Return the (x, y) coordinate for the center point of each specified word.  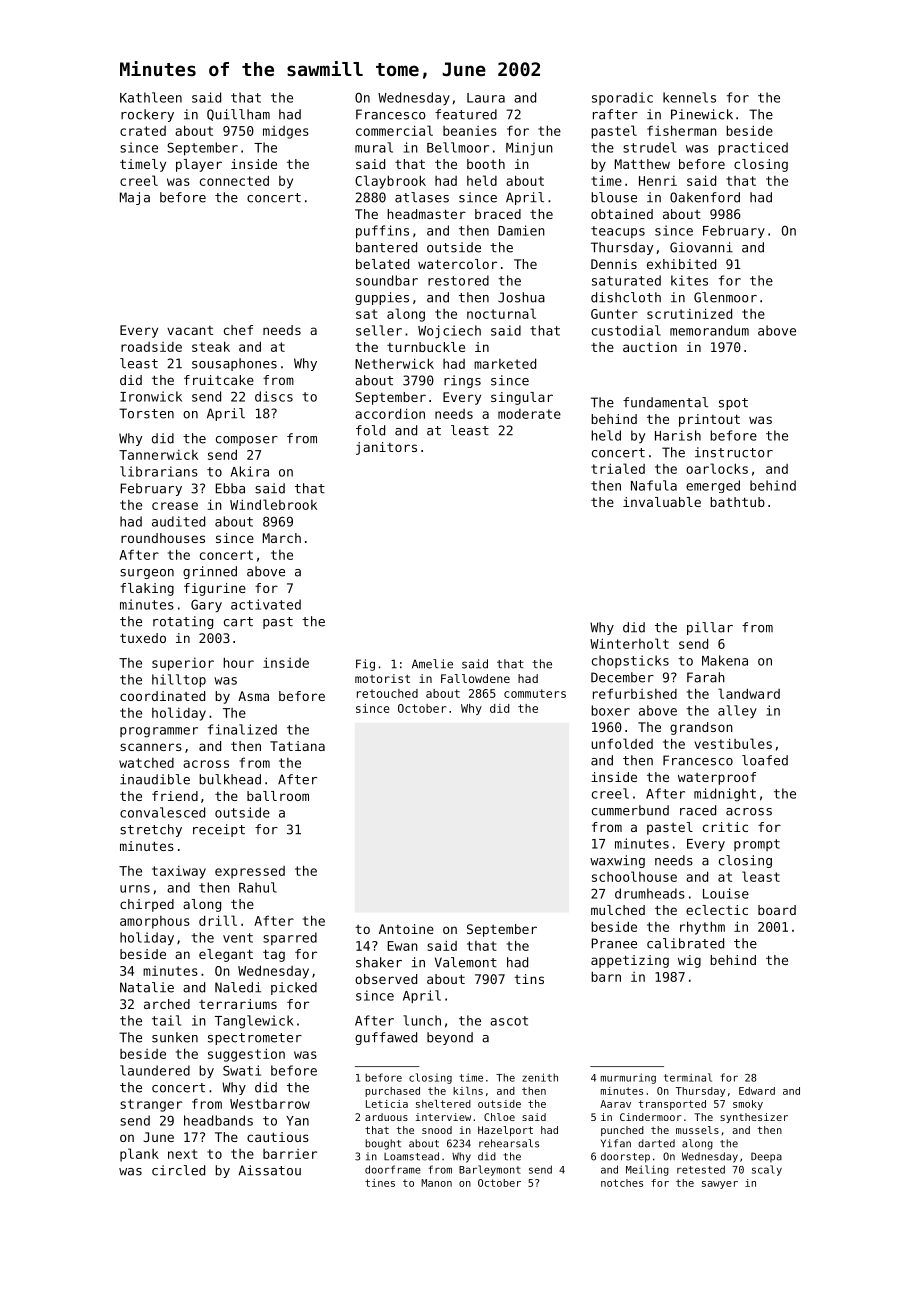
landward (749, 693)
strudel (649, 147)
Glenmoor (725, 297)
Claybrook (390, 182)
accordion (390, 413)
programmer (159, 732)
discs (274, 396)
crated (143, 131)
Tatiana (297, 746)
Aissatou (269, 1170)
